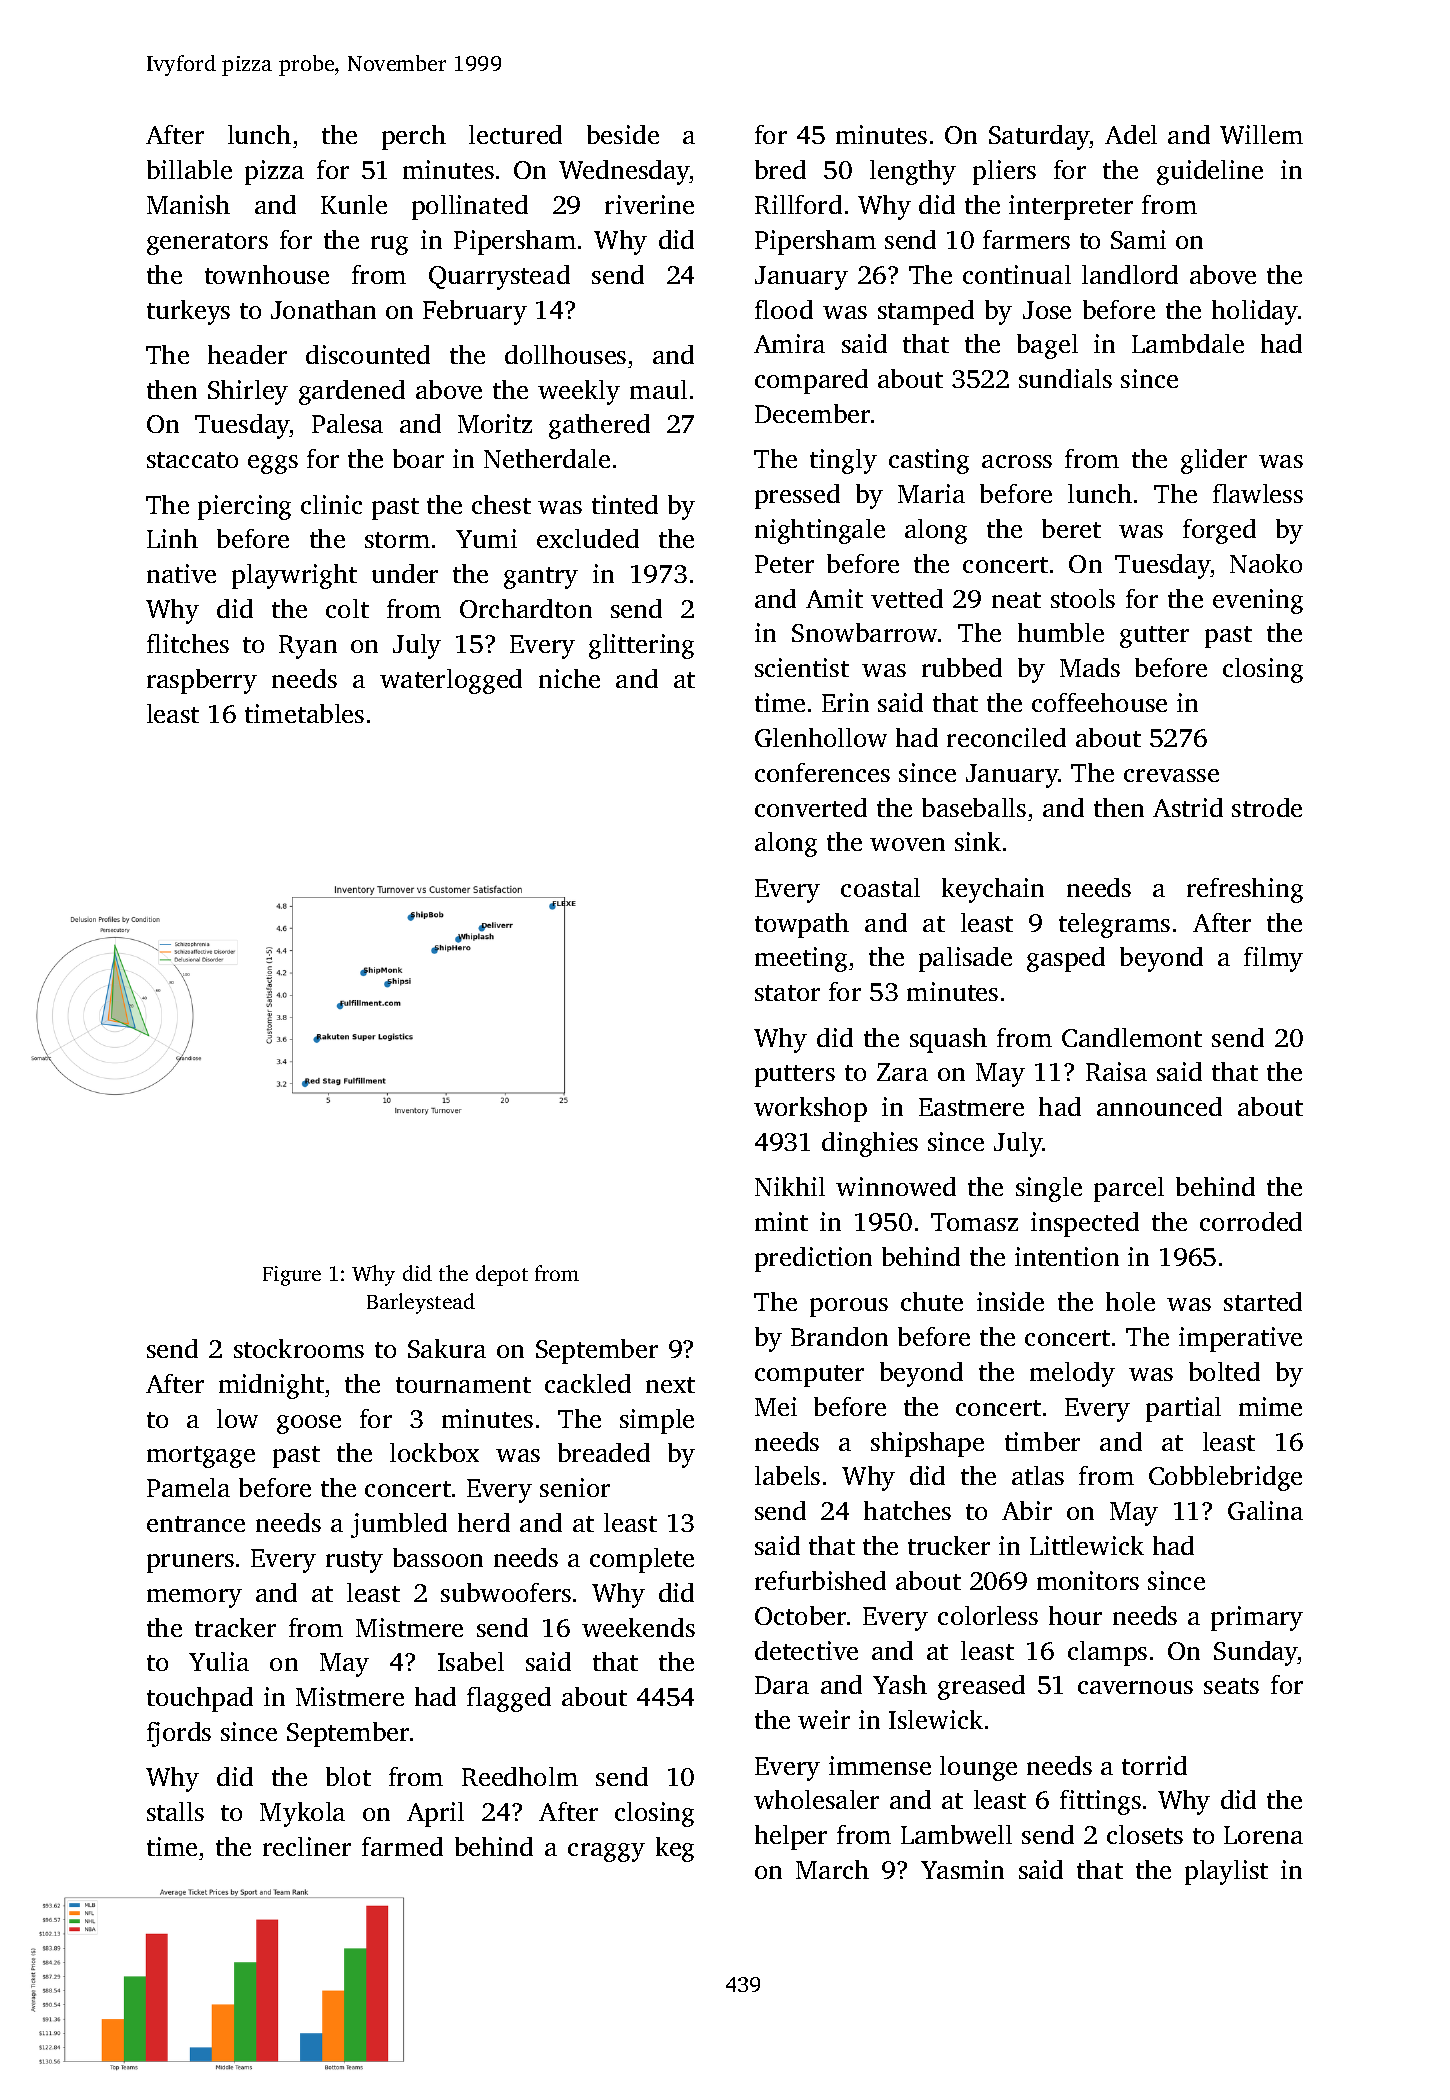 This document has width=1450, height=2100. Describe the element at coordinates (1214, 461) in the document. I see `glider` at that location.
